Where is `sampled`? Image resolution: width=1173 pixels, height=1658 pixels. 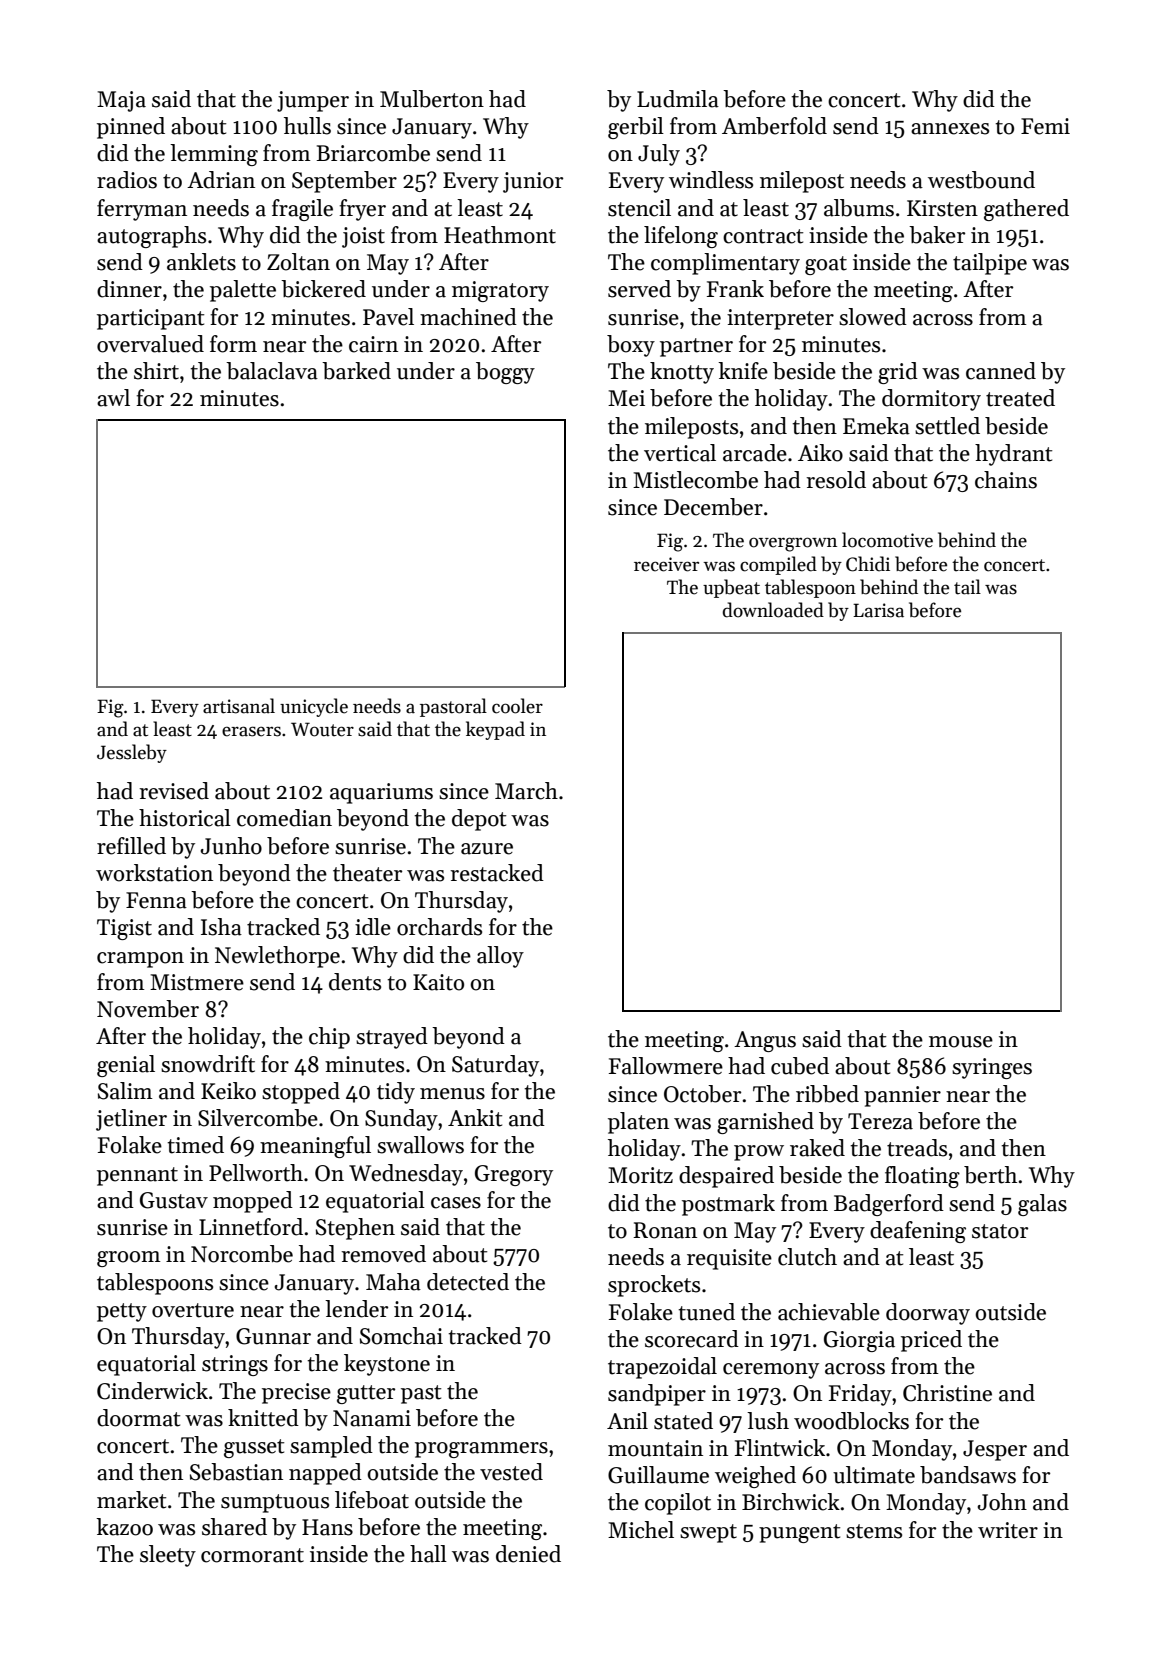
sampled is located at coordinates (331, 1447).
